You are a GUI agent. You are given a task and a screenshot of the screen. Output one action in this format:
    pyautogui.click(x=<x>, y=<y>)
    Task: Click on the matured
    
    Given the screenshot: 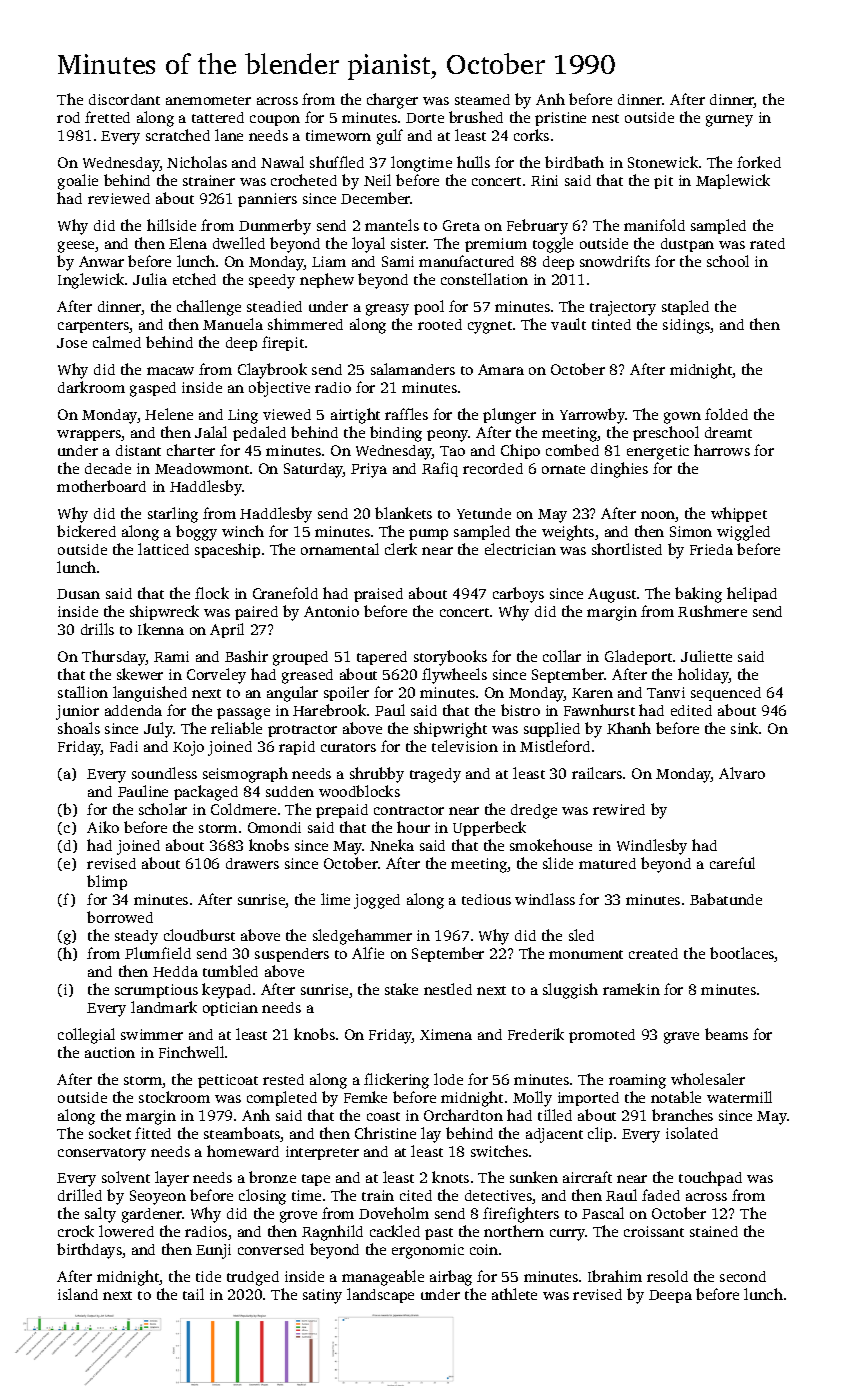 What is the action you would take?
    pyautogui.click(x=607, y=863)
